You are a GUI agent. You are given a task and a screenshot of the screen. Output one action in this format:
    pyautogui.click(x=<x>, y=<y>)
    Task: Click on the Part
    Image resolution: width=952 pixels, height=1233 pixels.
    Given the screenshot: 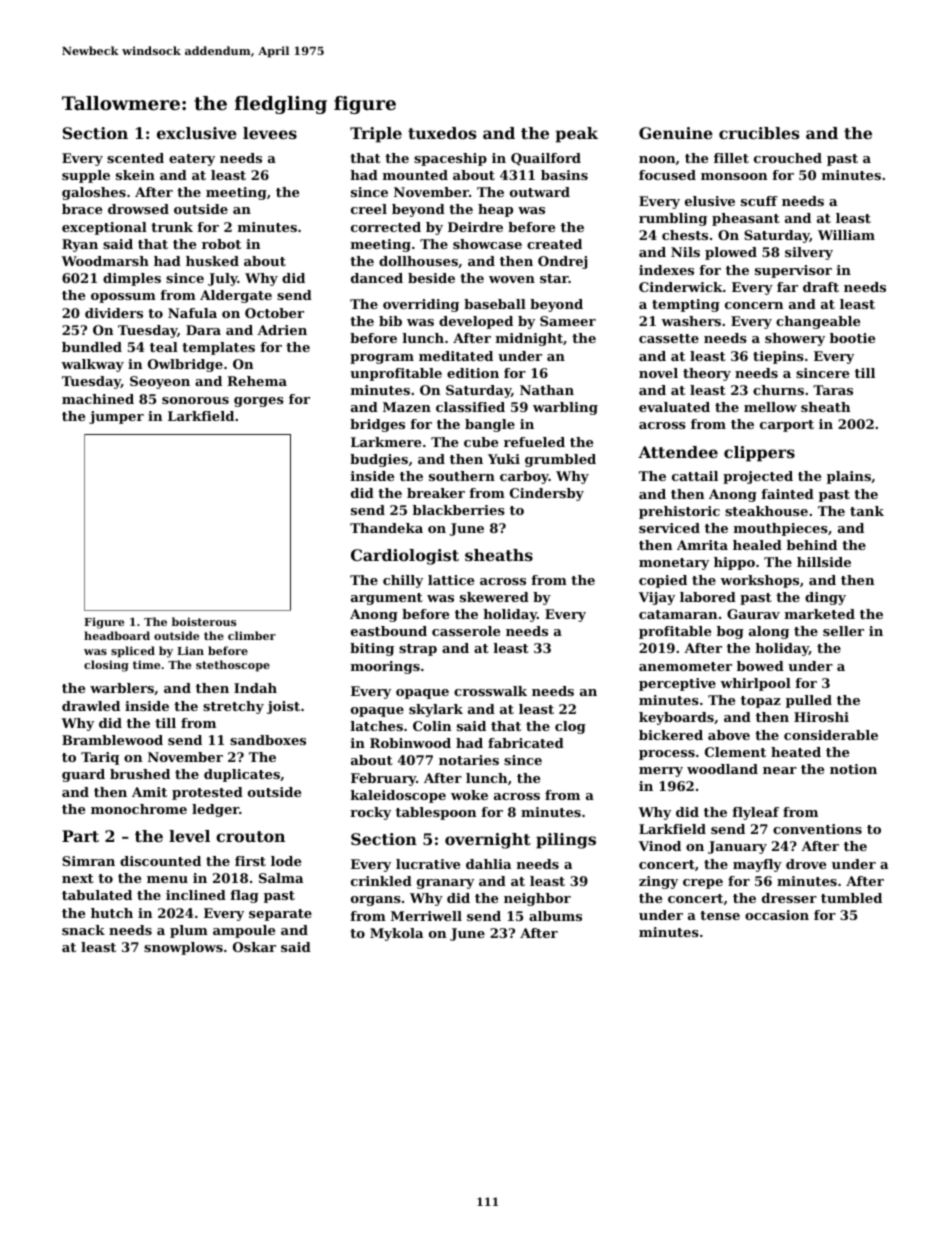 What is the action you would take?
    pyautogui.click(x=80, y=836)
